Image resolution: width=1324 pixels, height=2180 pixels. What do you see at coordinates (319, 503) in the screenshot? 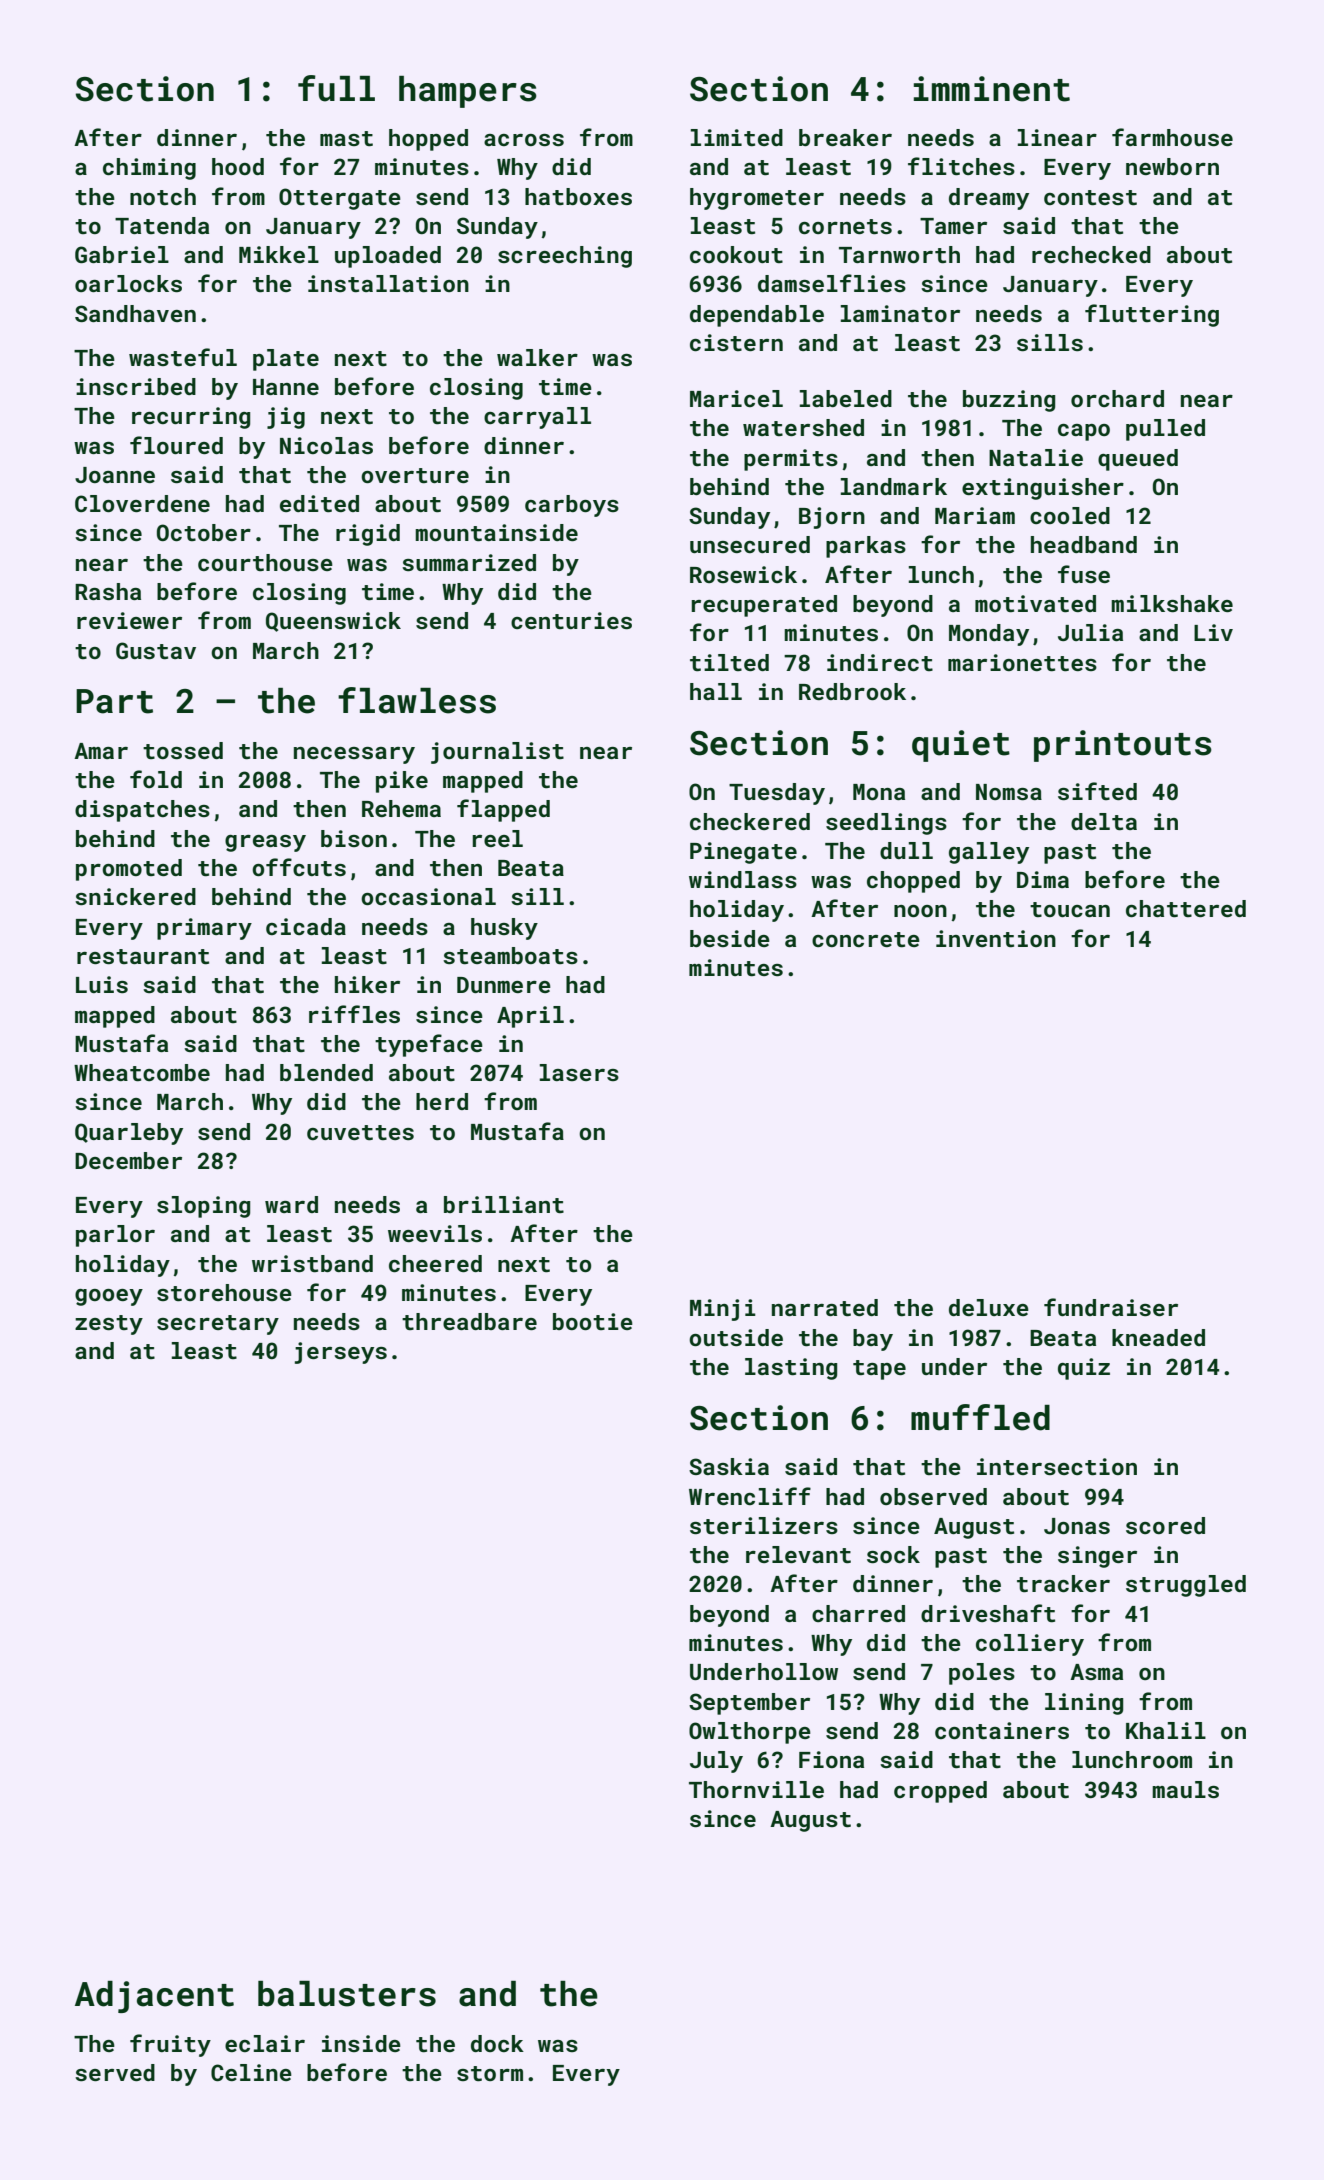
I see `edited` at bounding box center [319, 503].
